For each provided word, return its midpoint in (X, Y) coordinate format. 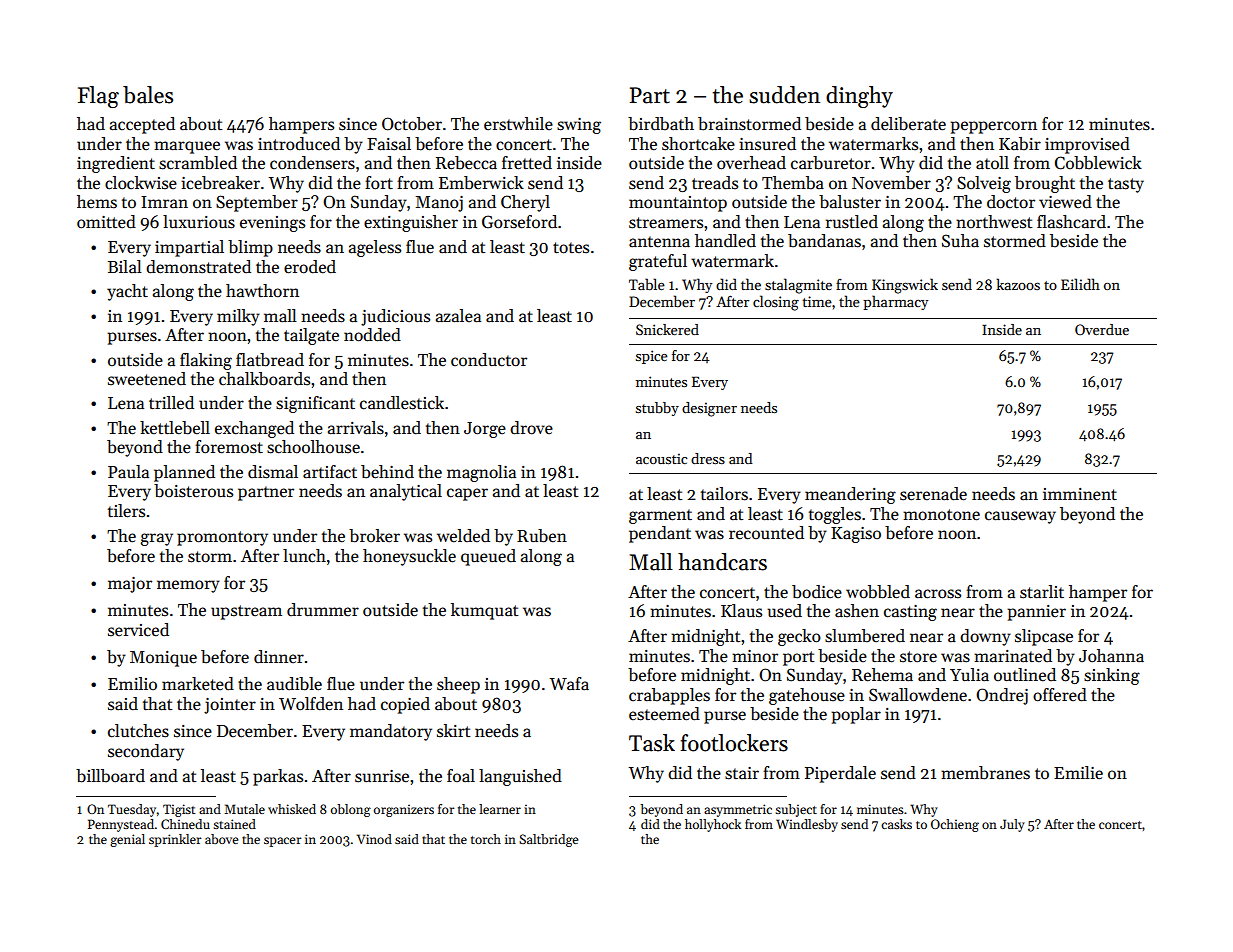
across (938, 594)
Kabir (1020, 144)
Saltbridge (548, 840)
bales (148, 95)
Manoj (439, 204)
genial (127, 840)
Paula (128, 472)
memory (188, 586)
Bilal (125, 267)
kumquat (484, 611)
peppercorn (993, 127)
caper (467, 494)
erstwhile (518, 124)
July (1012, 825)
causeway (1020, 517)
